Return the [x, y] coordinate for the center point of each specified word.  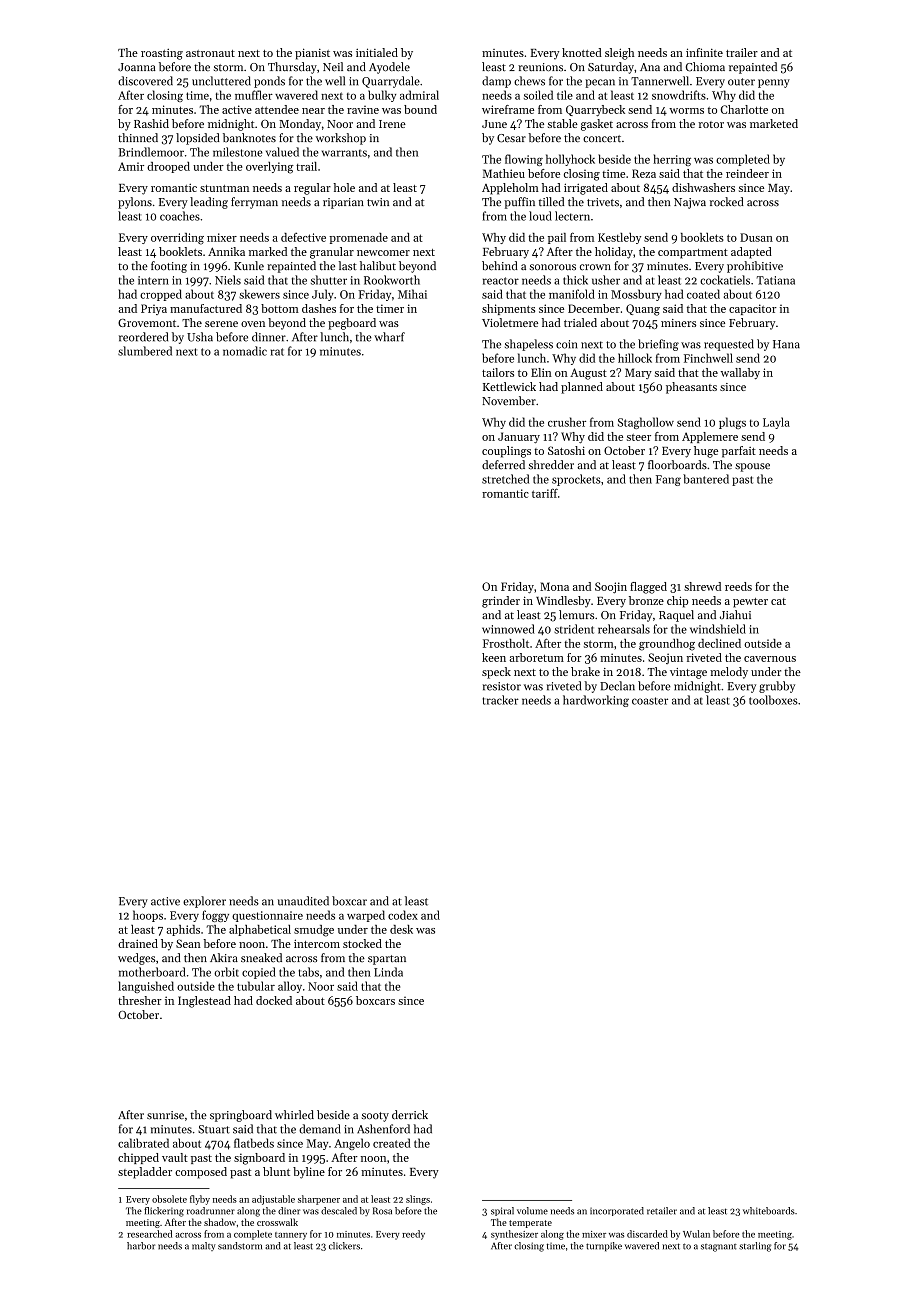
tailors [498, 372]
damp [496, 82]
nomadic [245, 351]
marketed [774, 123]
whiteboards [769, 1211]
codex [403, 915]
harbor [141, 1246]
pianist [312, 54]
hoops [148, 916]
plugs [732, 423]
